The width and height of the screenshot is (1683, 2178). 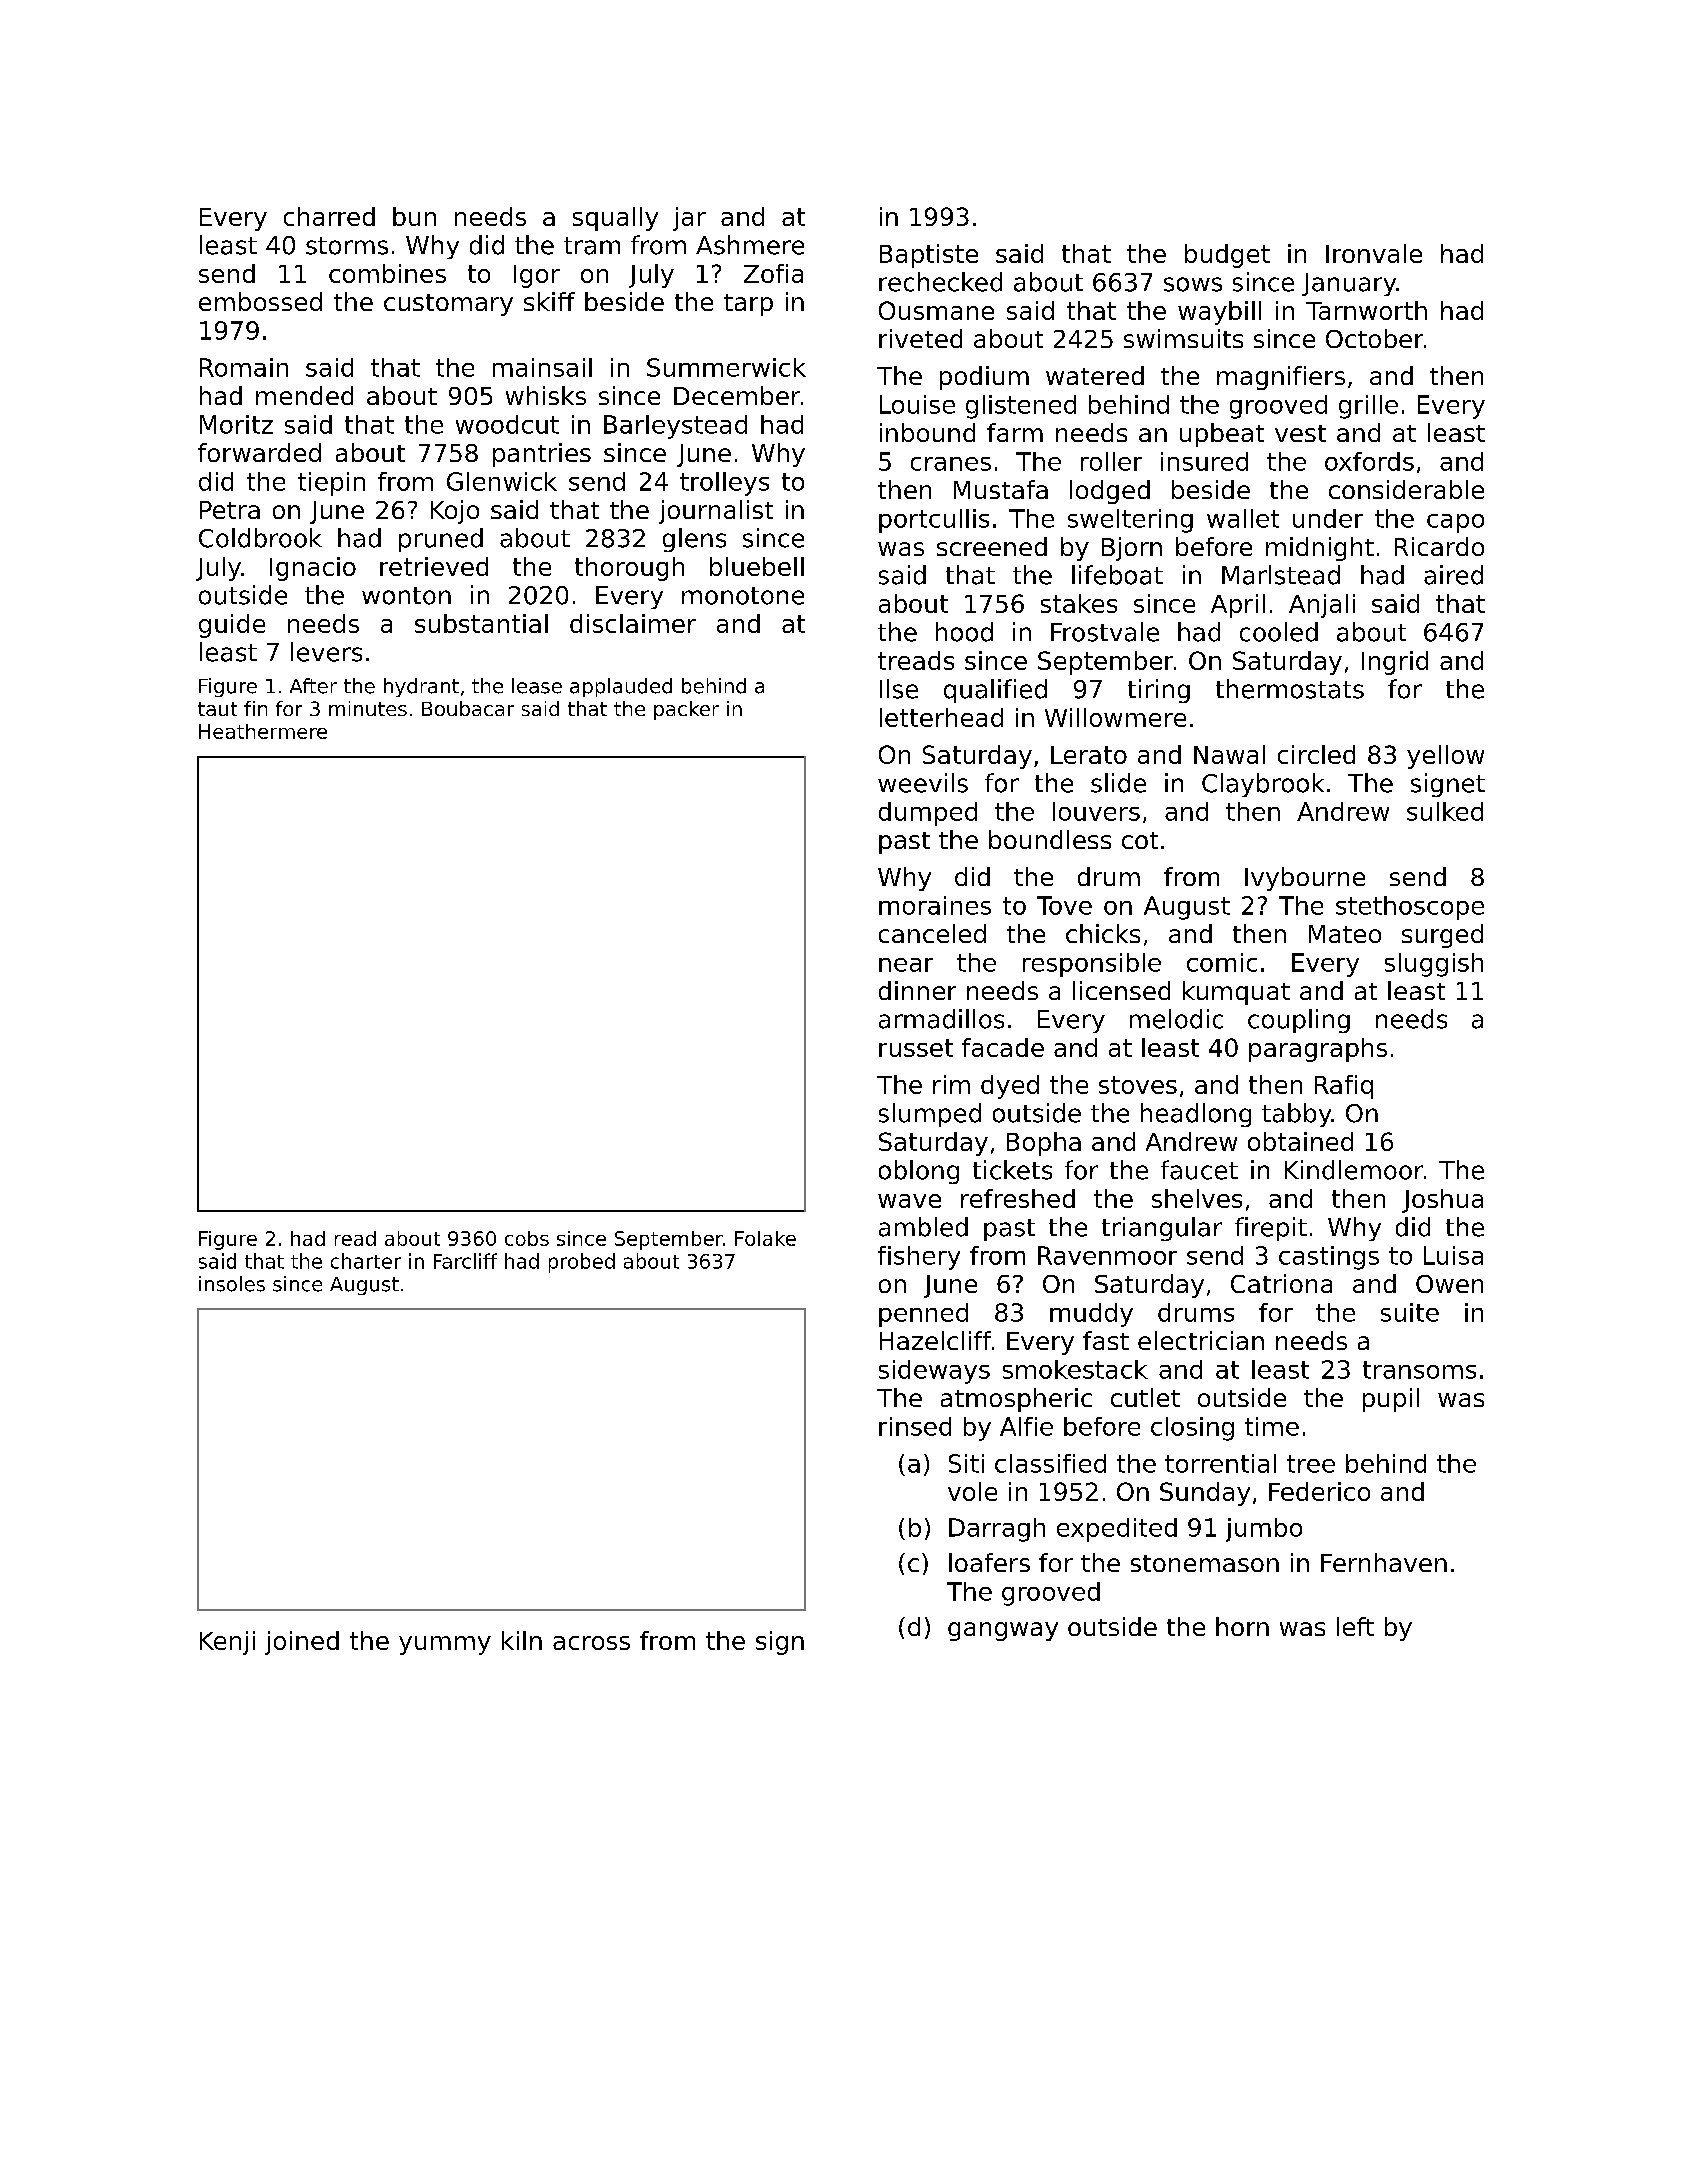 I want to click on Louise, so click(x=917, y=404).
